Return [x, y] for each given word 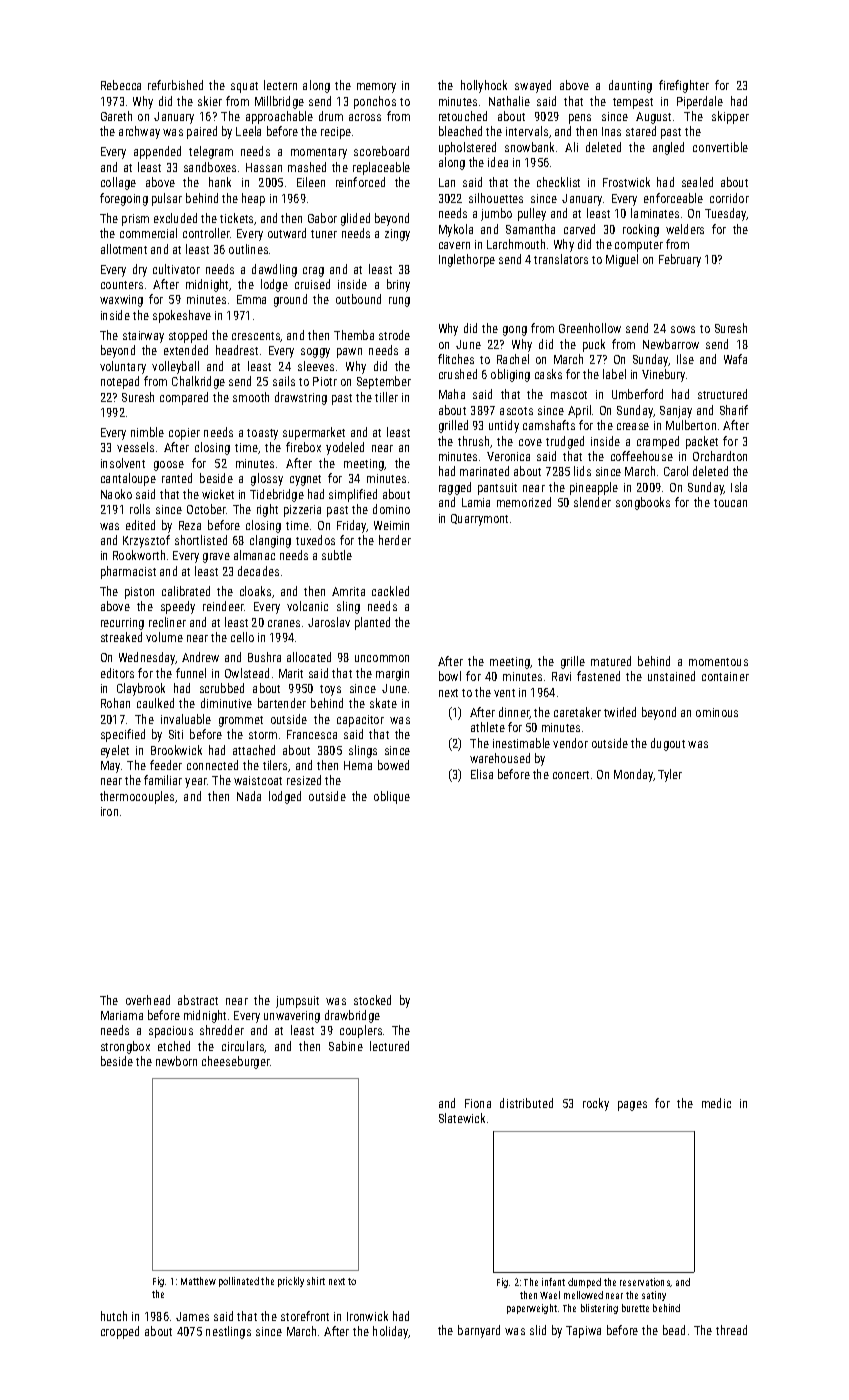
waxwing [121, 301]
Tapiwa [583, 1332]
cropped [120, 1332]
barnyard [479, 1331]
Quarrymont [479, 520]
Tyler [670, 775]
